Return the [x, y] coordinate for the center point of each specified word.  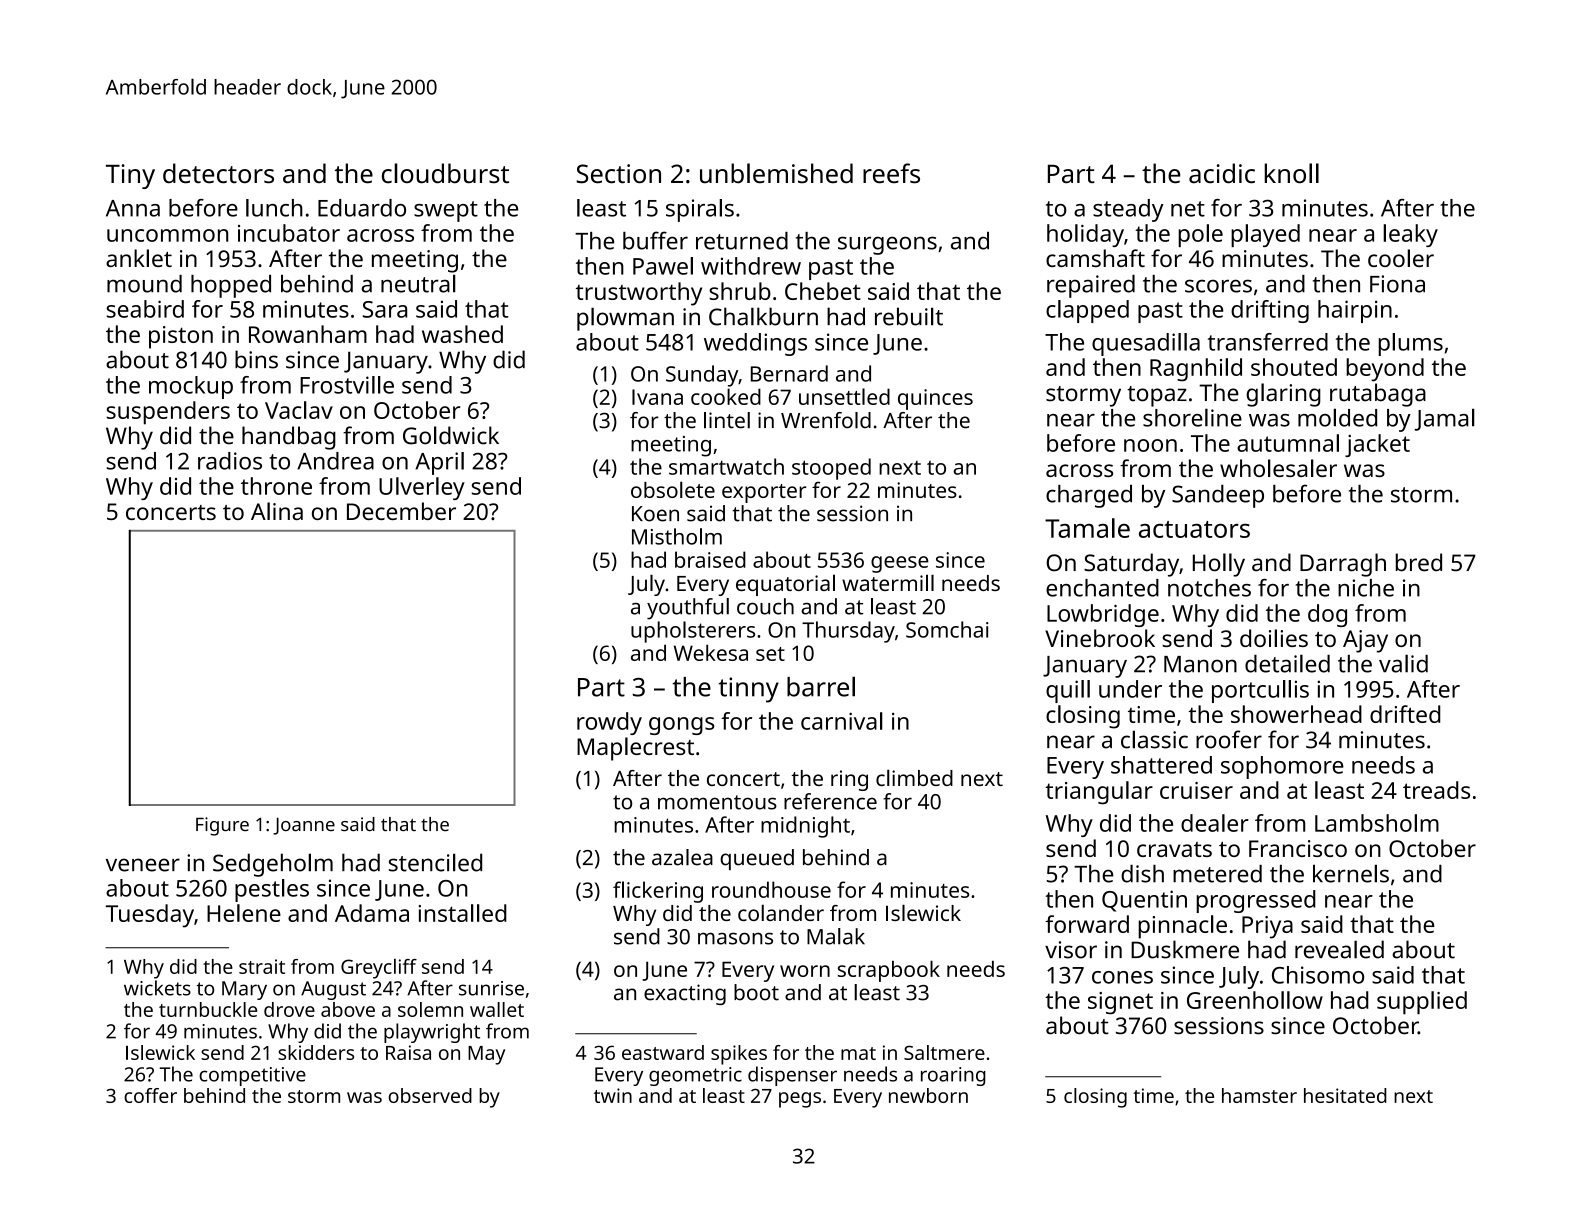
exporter [764, 493]
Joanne [304, 826]
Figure [222, 826]
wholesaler [1278, 468]
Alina [277, 511]
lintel [727, 420]
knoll [1292, 173]
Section [618, 174]
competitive [252, 1076]
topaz [1157, 396]
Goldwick [451, 435]
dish [1142, 874]
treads [1436, 790]
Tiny [130, 176]
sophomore [1282, 767]
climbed [914, 777]
